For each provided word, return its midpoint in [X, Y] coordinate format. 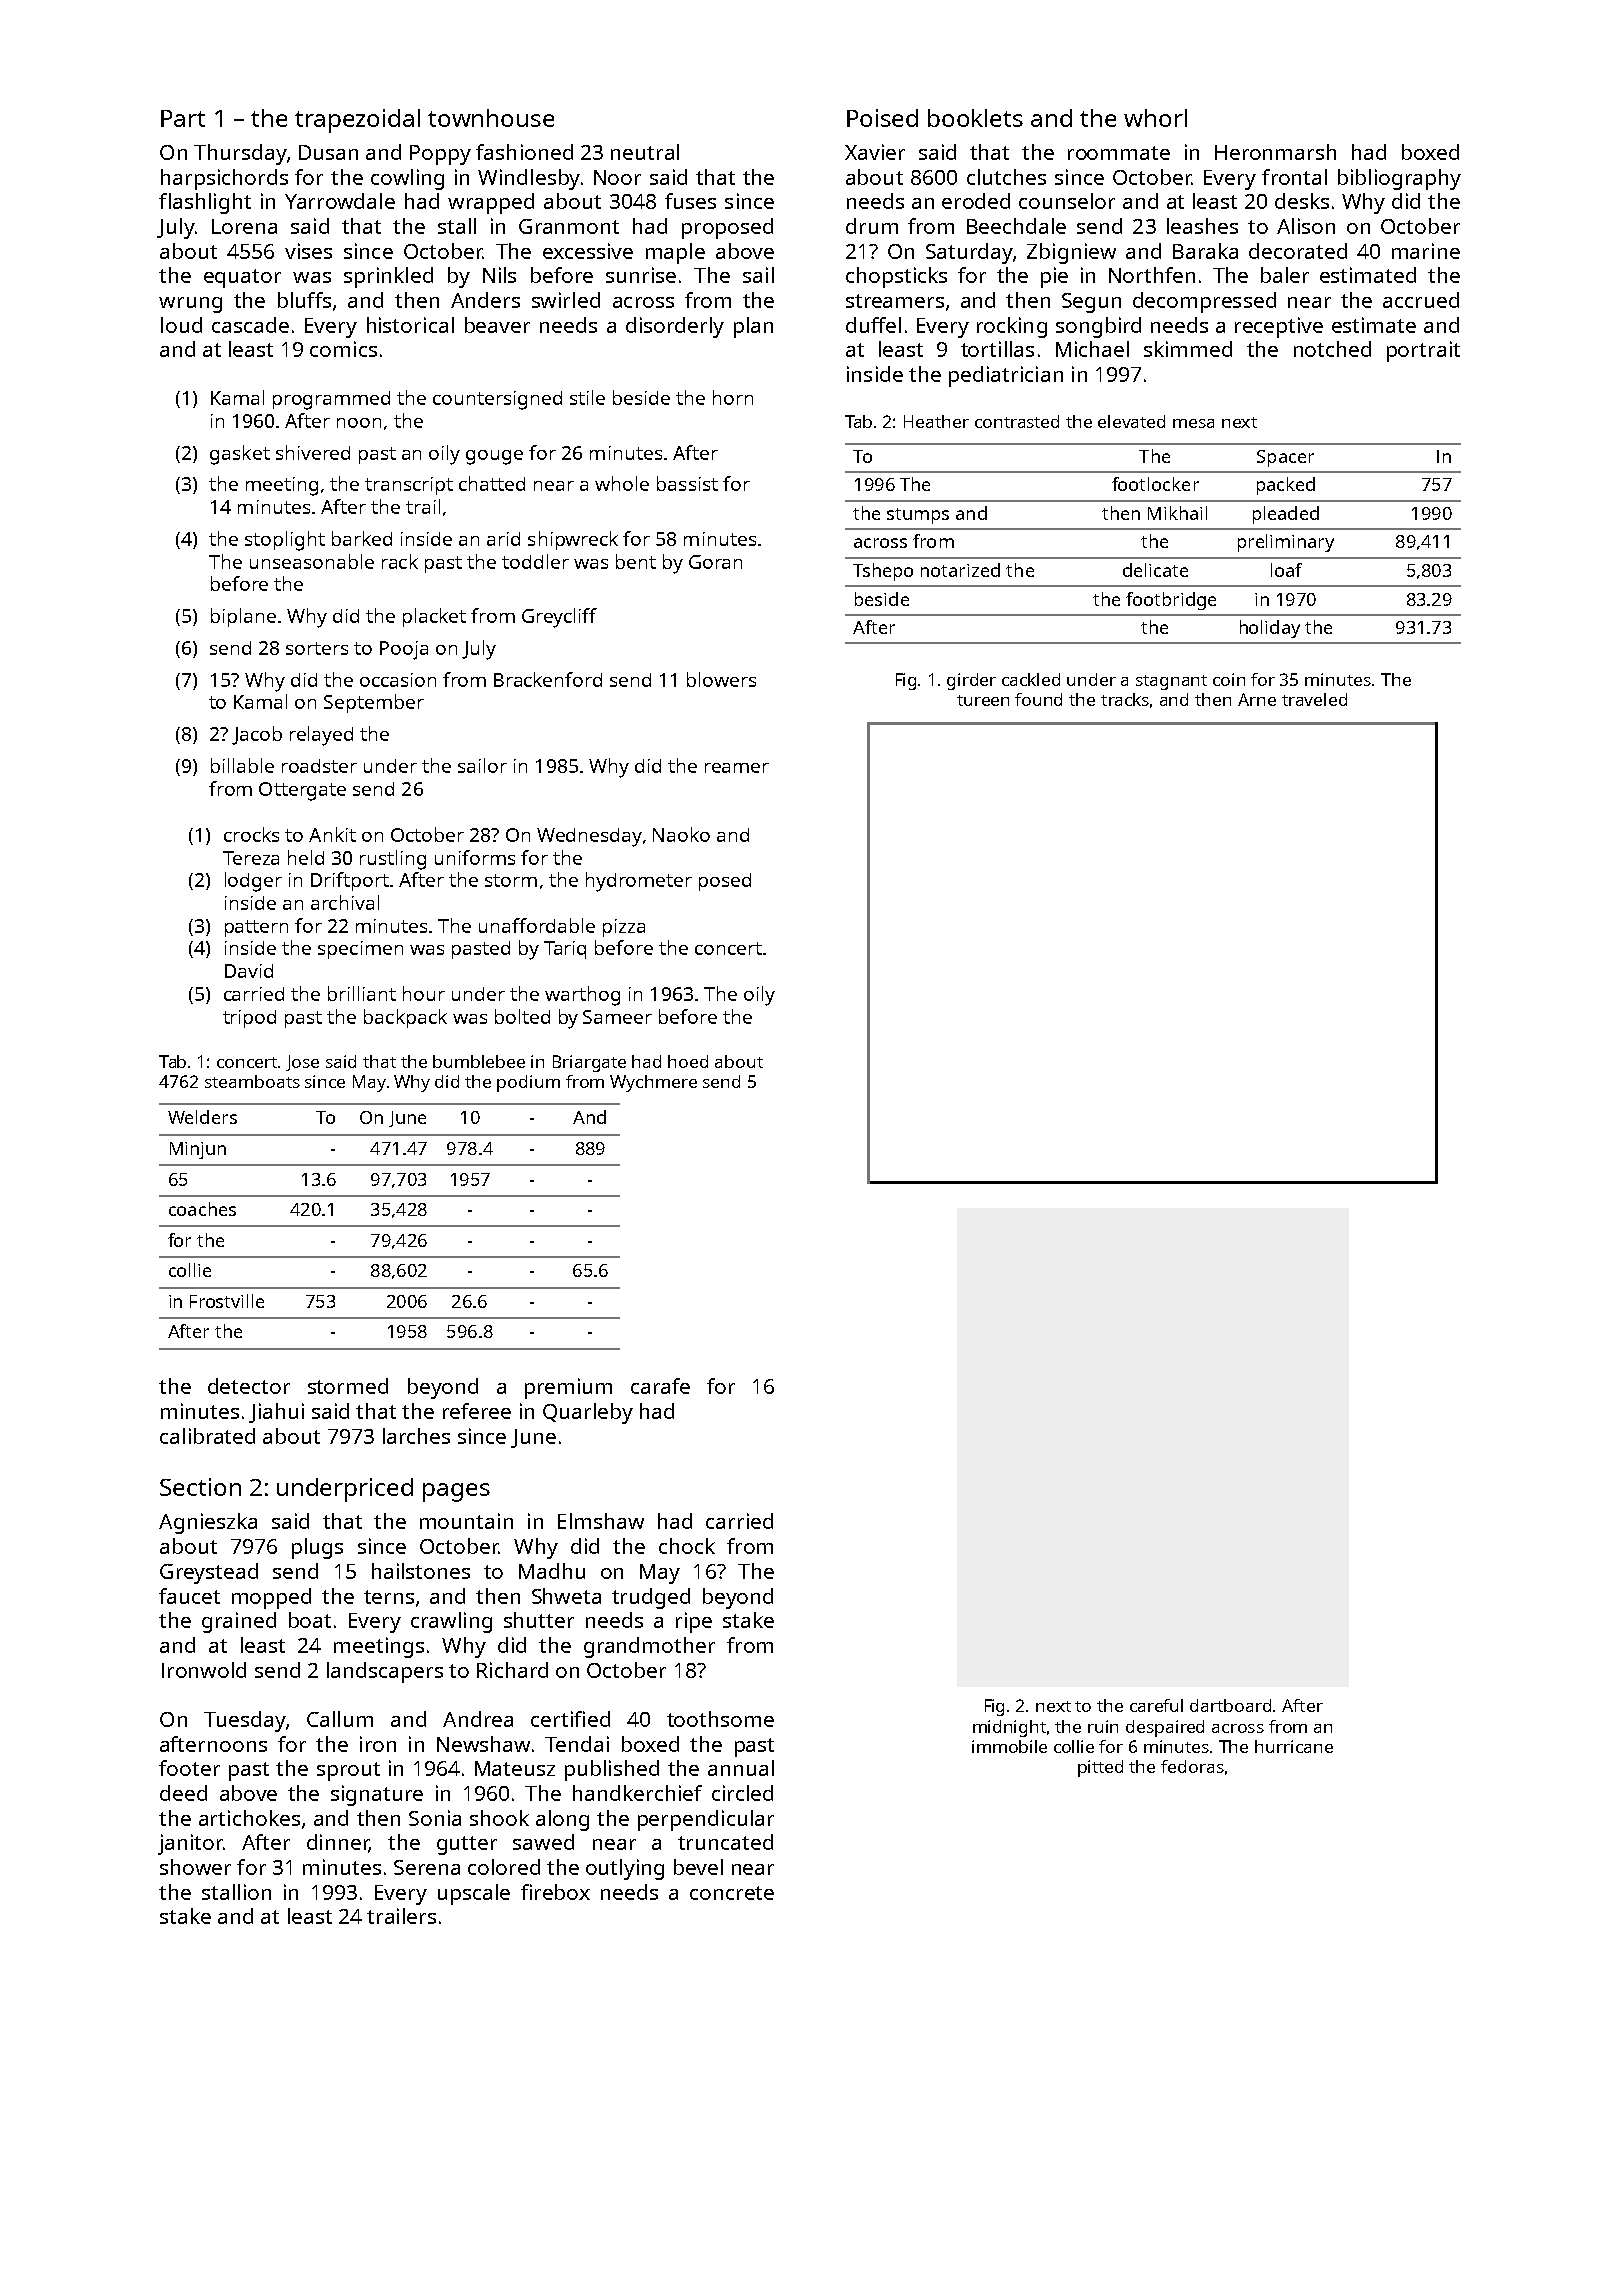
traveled [1314, 699]
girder [971, 681]
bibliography [1399, 179]
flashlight [205, 203]
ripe [694, 1622]
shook [499, 1818]
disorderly [675, 327]
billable [242, 765]
